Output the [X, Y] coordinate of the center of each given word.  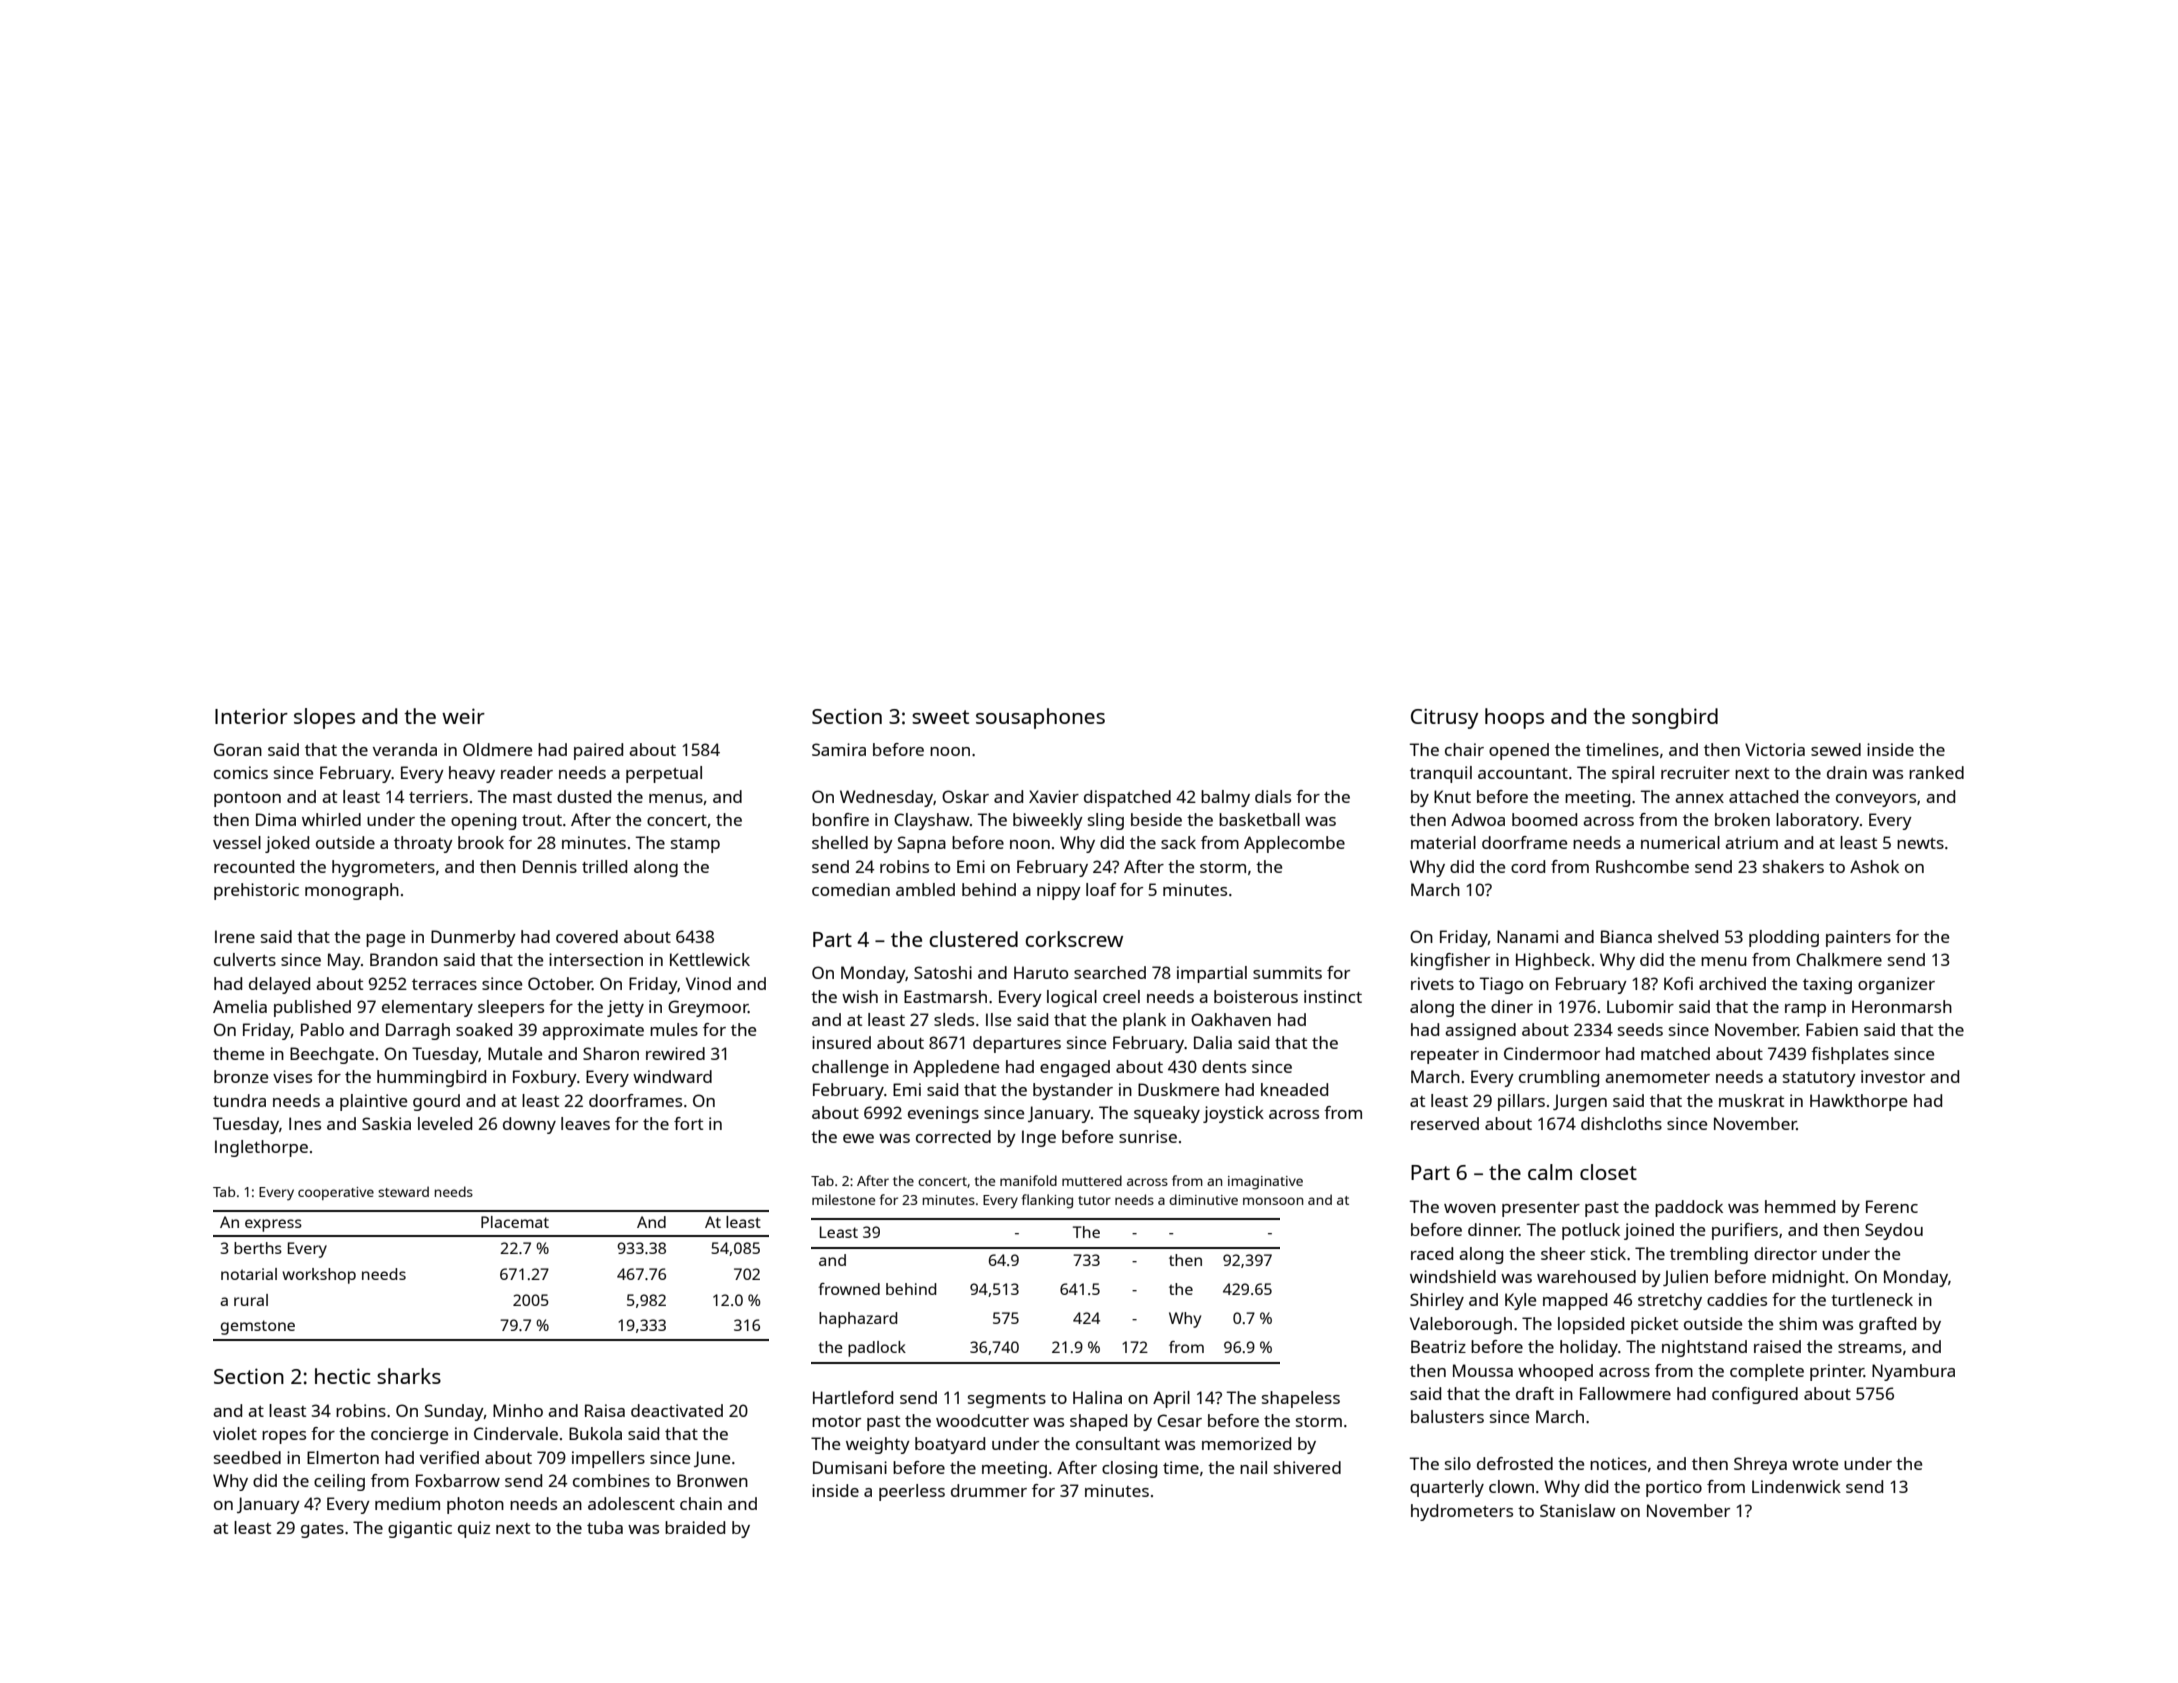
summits [1287, 972]
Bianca [1626, 936]
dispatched [1127, 798]
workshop [319, 1276]
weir [463, 716]
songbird [1675, 718]
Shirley [1437, 1301]
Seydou [1894, 1231]
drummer [989, 1490]
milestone [843, 1199]
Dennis [550, 866]
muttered [1092, 1180]
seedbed [247, 1457]
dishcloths [1621, 1123]
